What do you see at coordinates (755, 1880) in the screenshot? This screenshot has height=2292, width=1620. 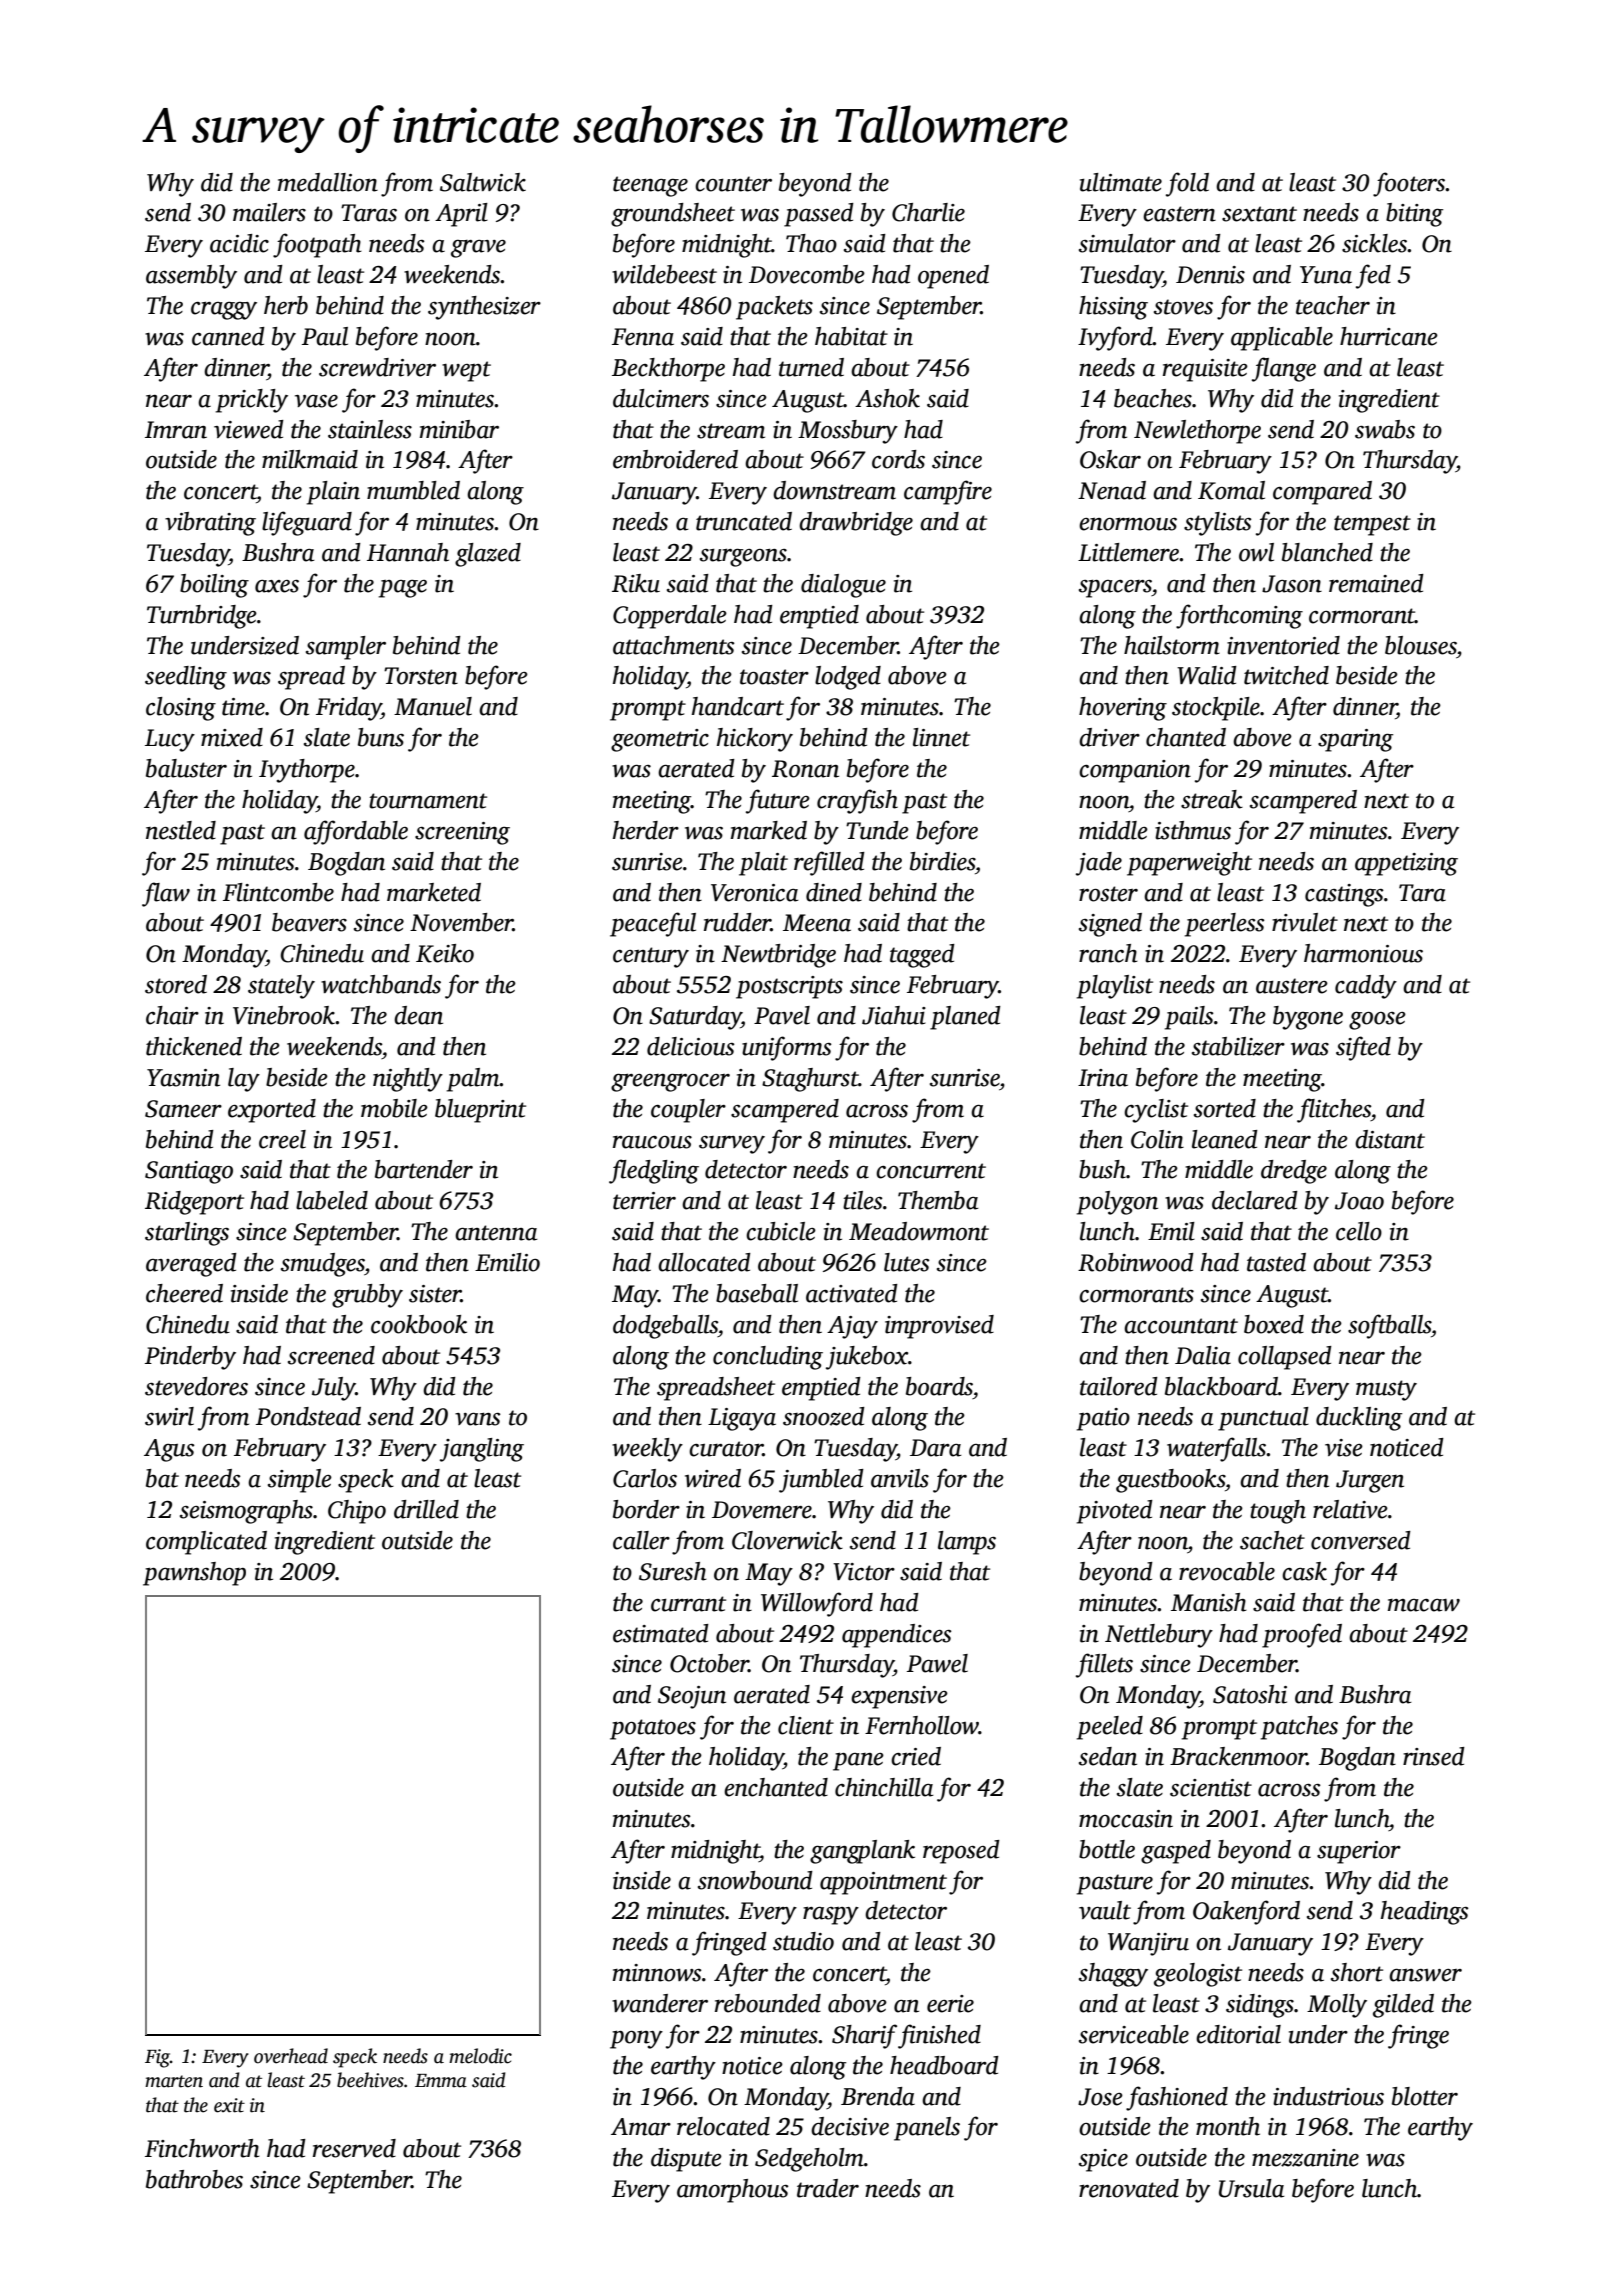 I see `snowbound` at bounding box center [755, 1880].
